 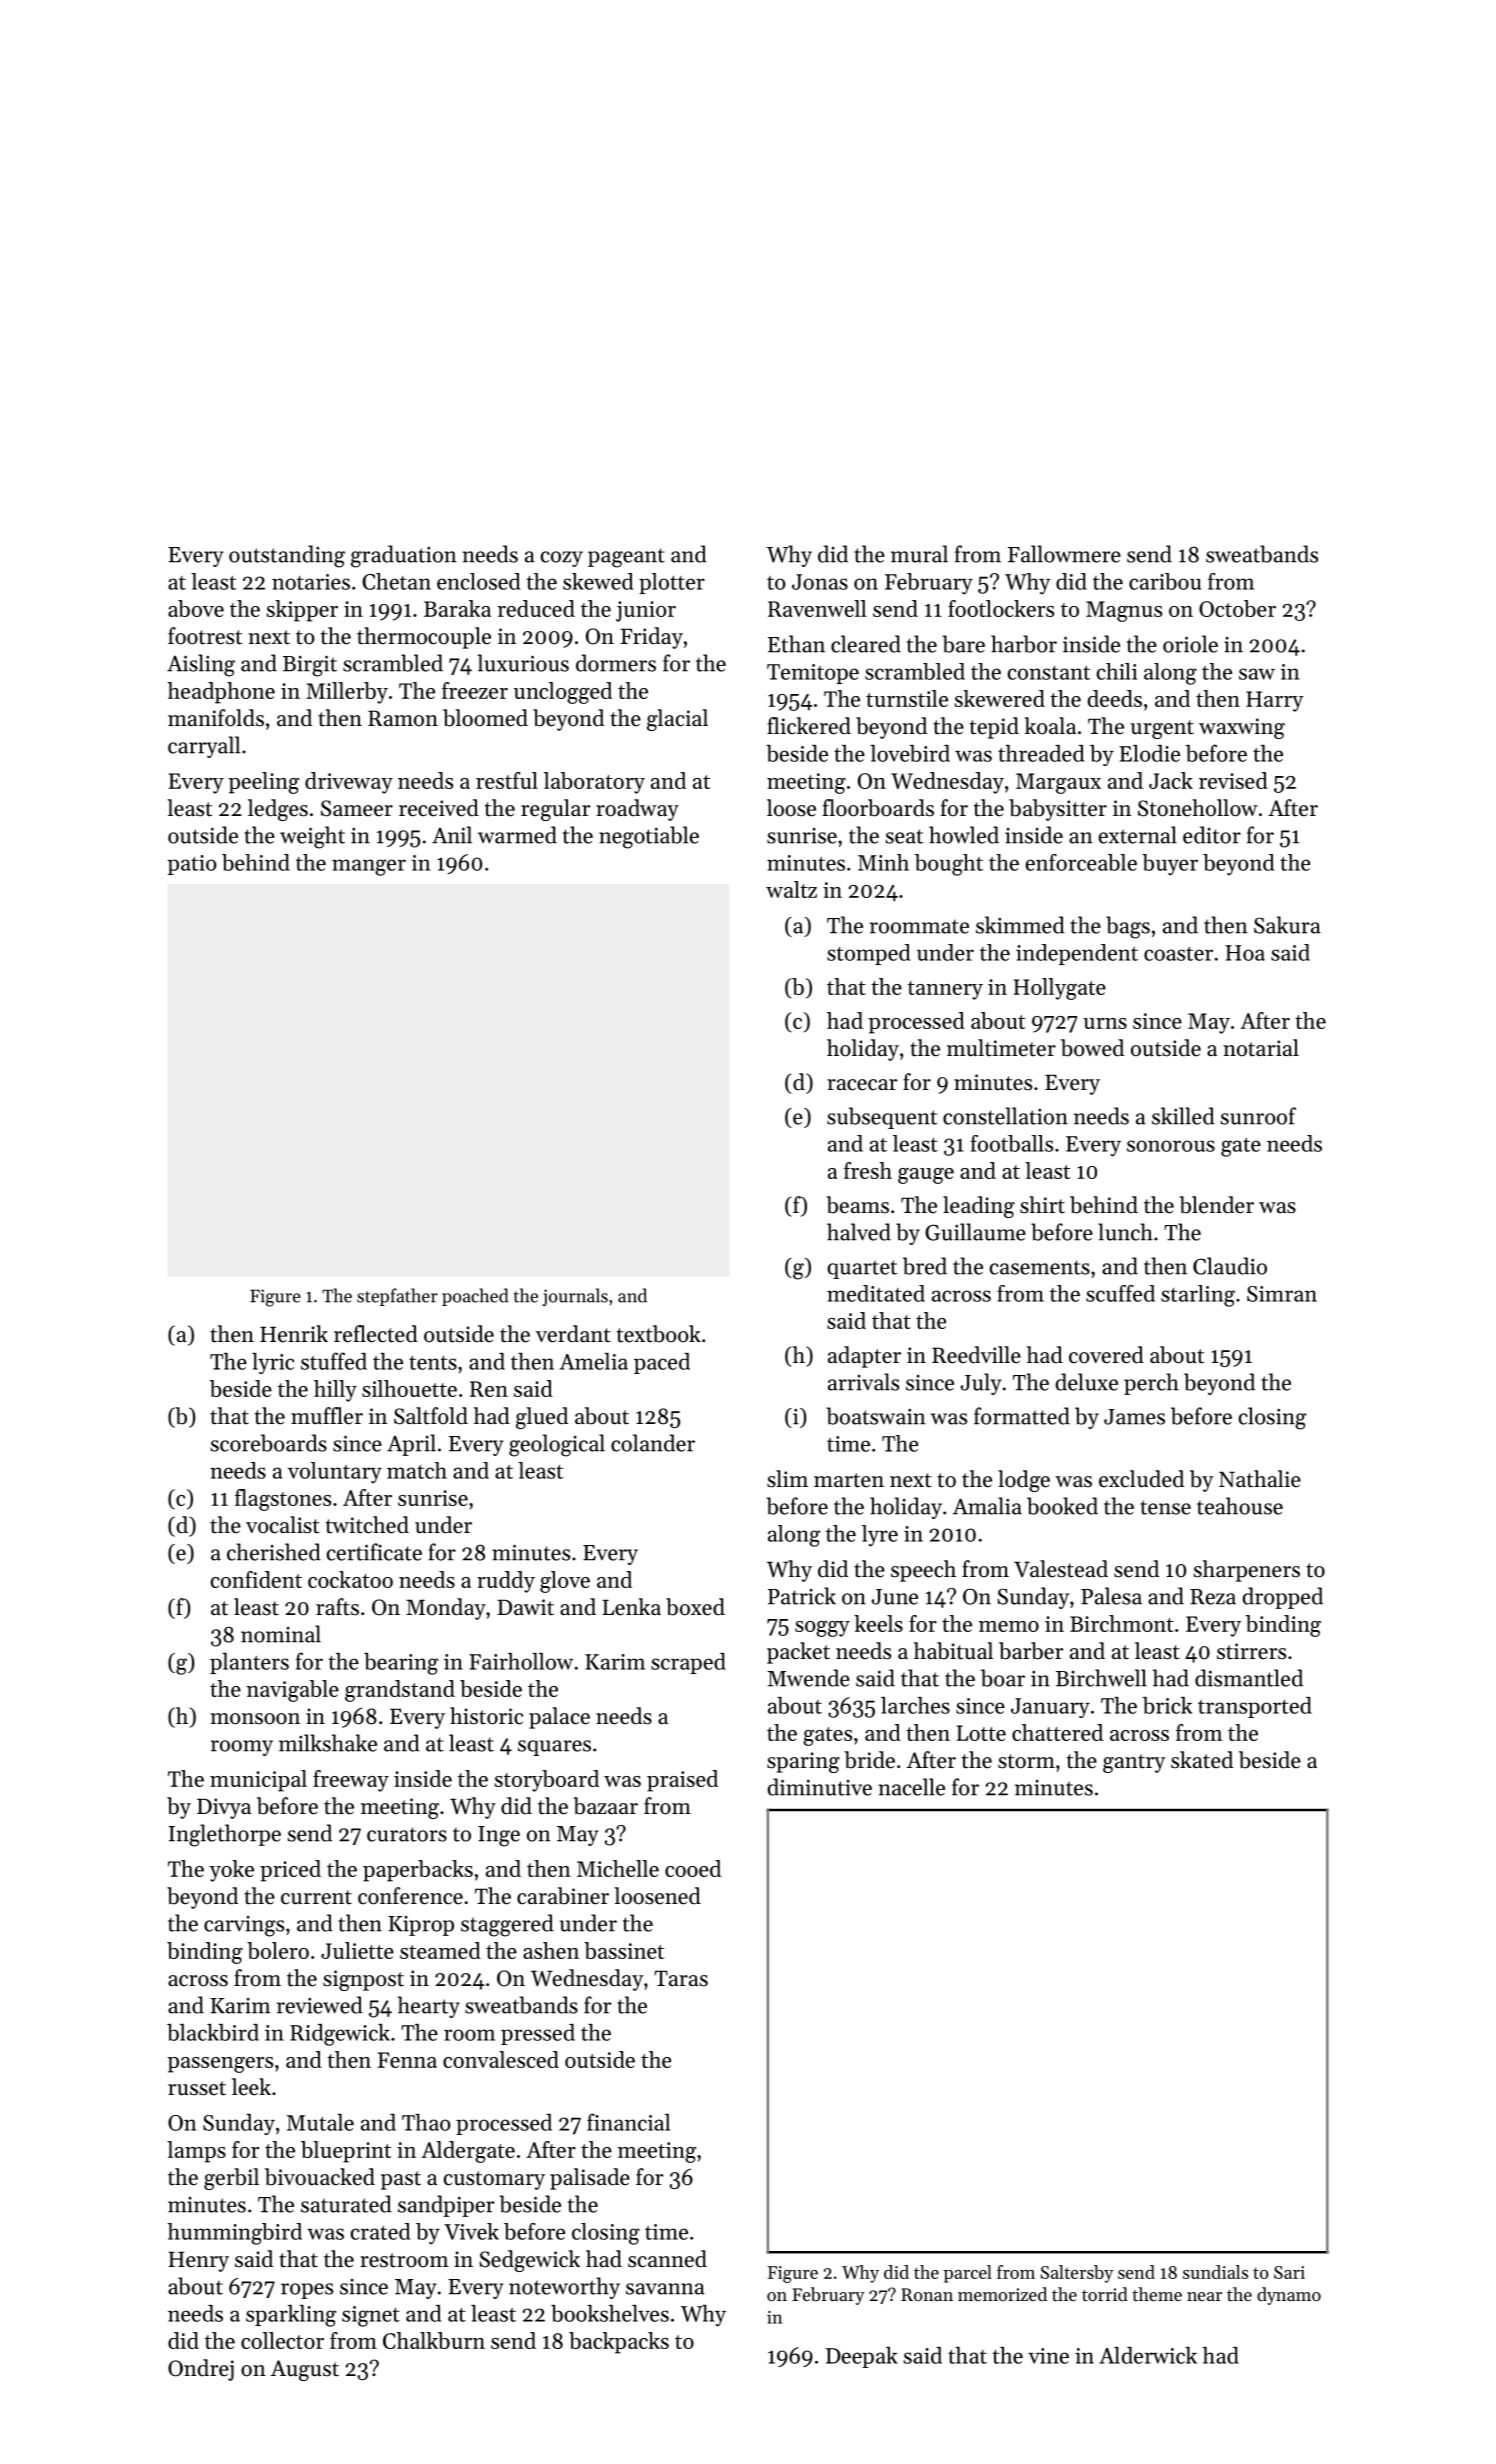 I want to click on Saltfold, so click(x=431, y=1416).
